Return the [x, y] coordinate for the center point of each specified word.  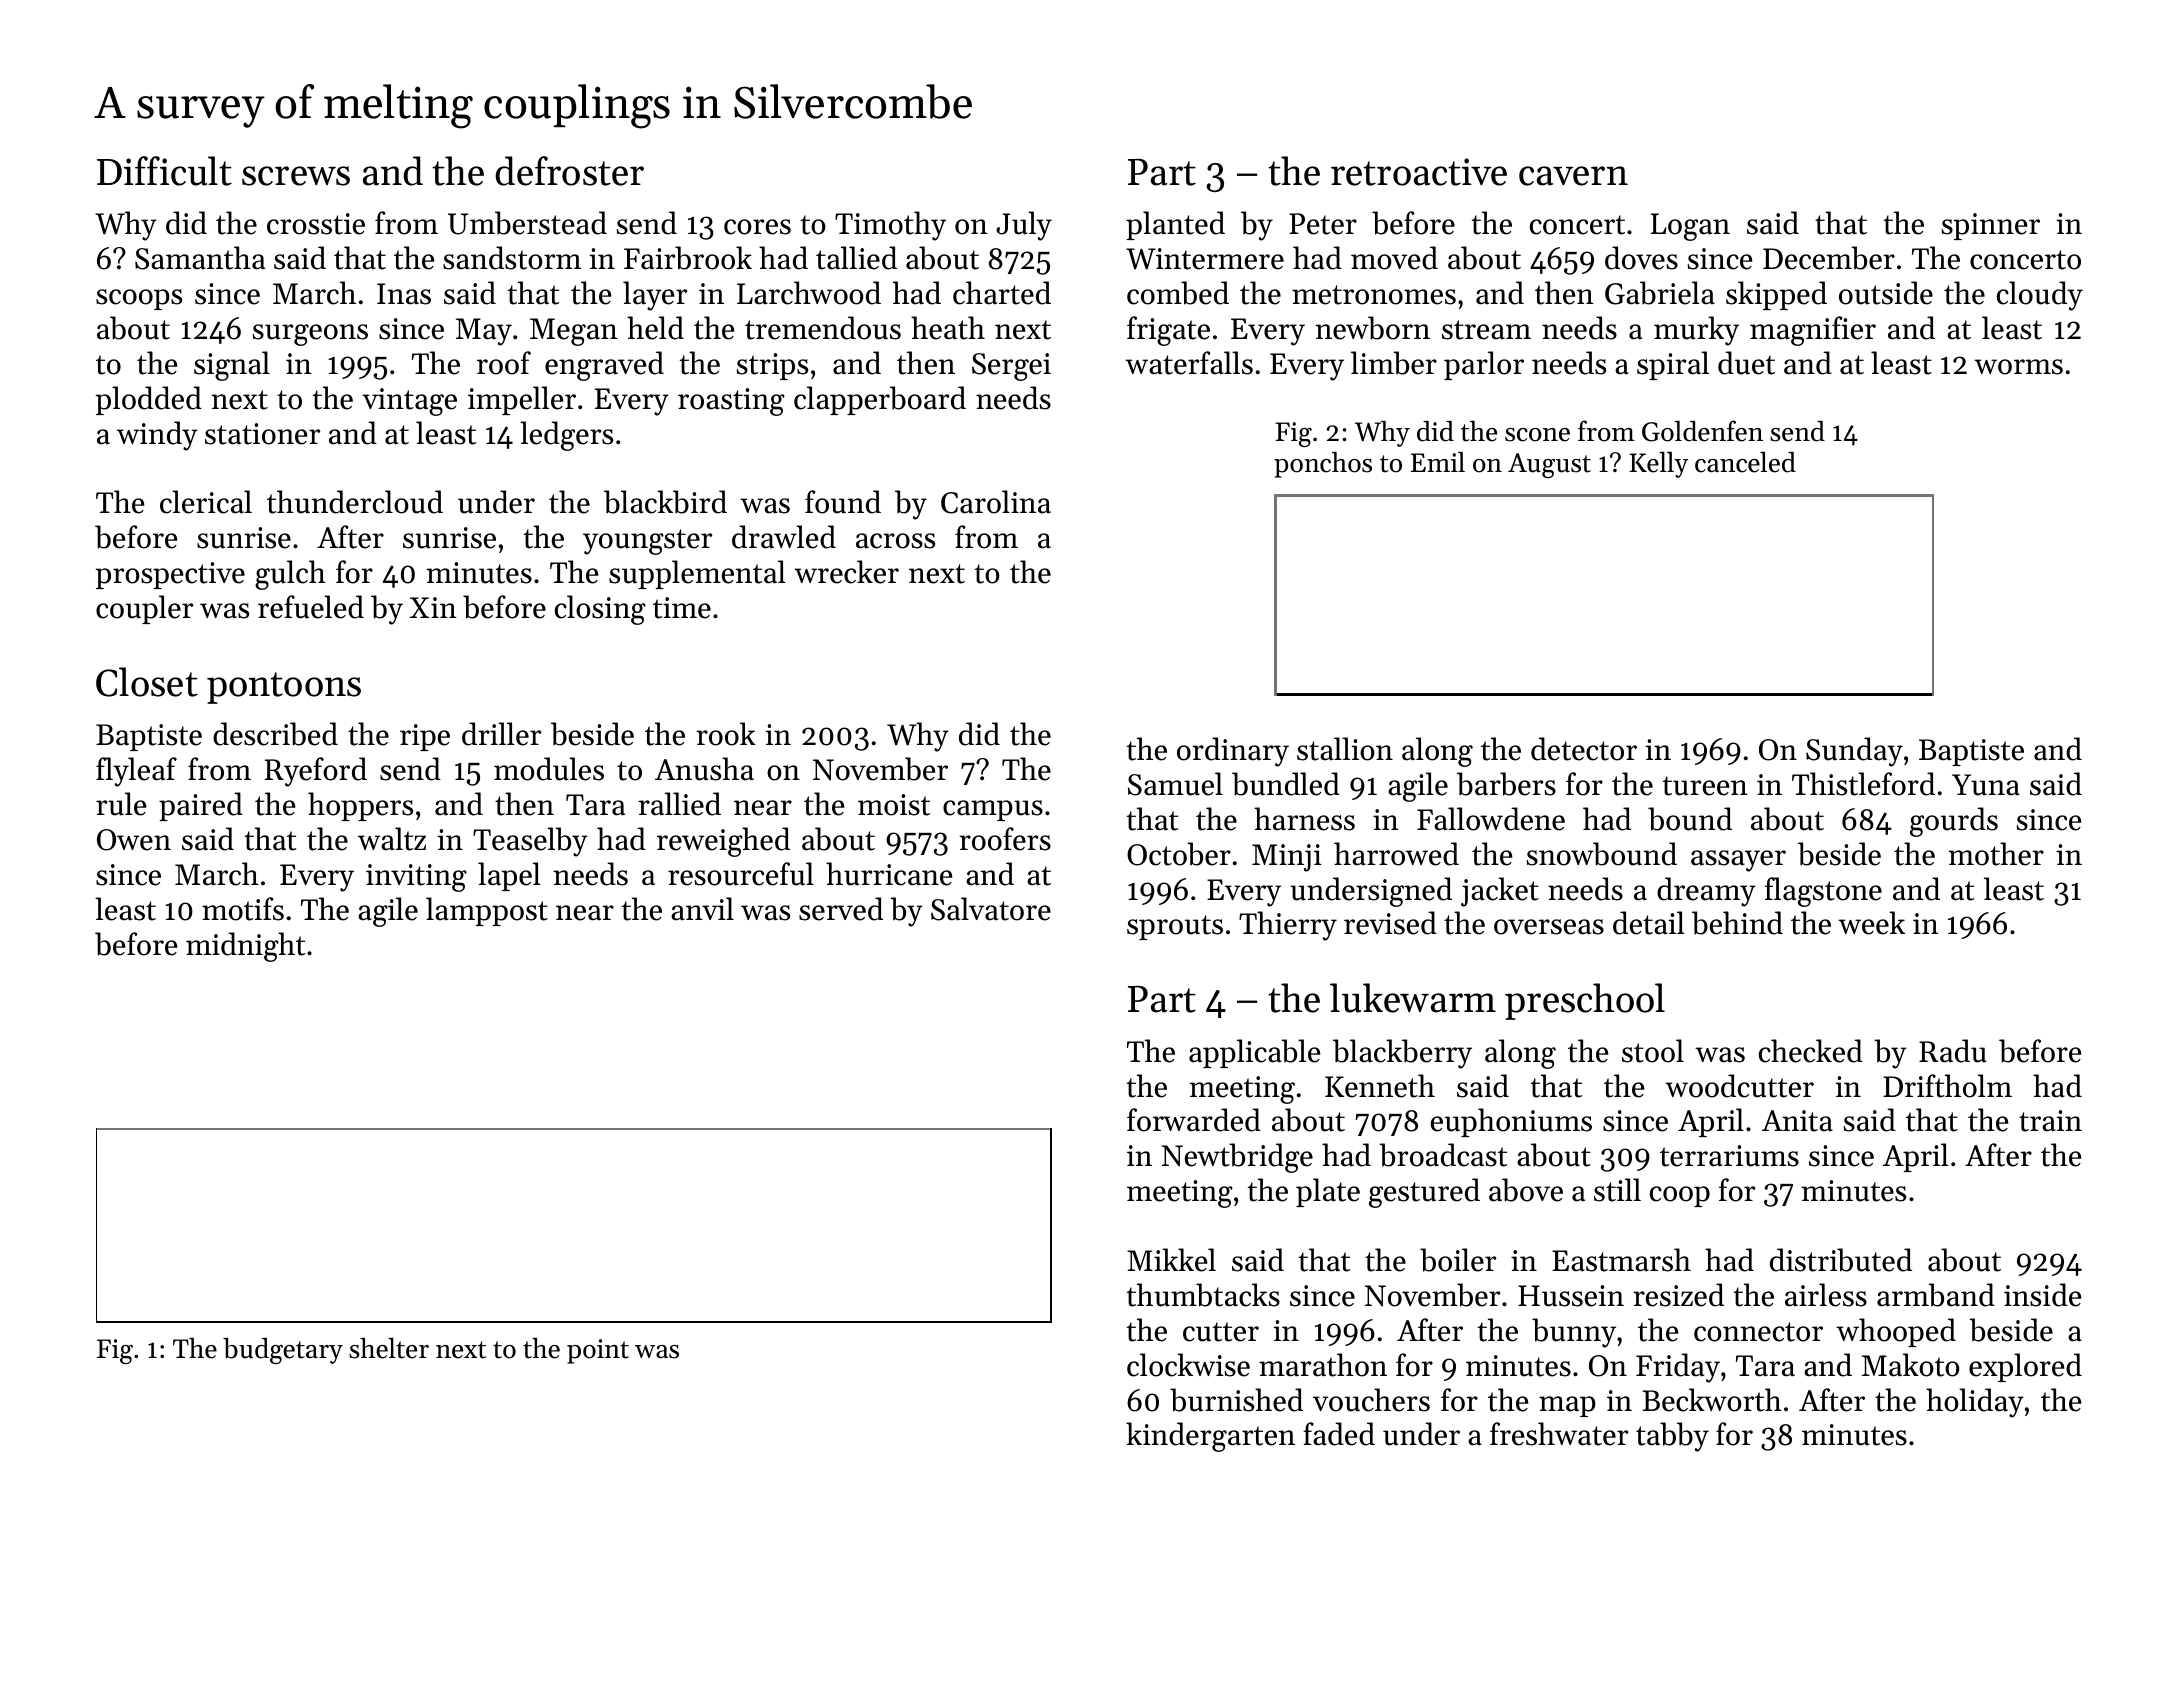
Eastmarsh [1621, 1260]
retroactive [1419, 172]
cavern [1573, 176]
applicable [1255, 1053]
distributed [1841, 1260]
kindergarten [1210, 1437]
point [598, 1351]
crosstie [316, 224]
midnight [245, 947]
